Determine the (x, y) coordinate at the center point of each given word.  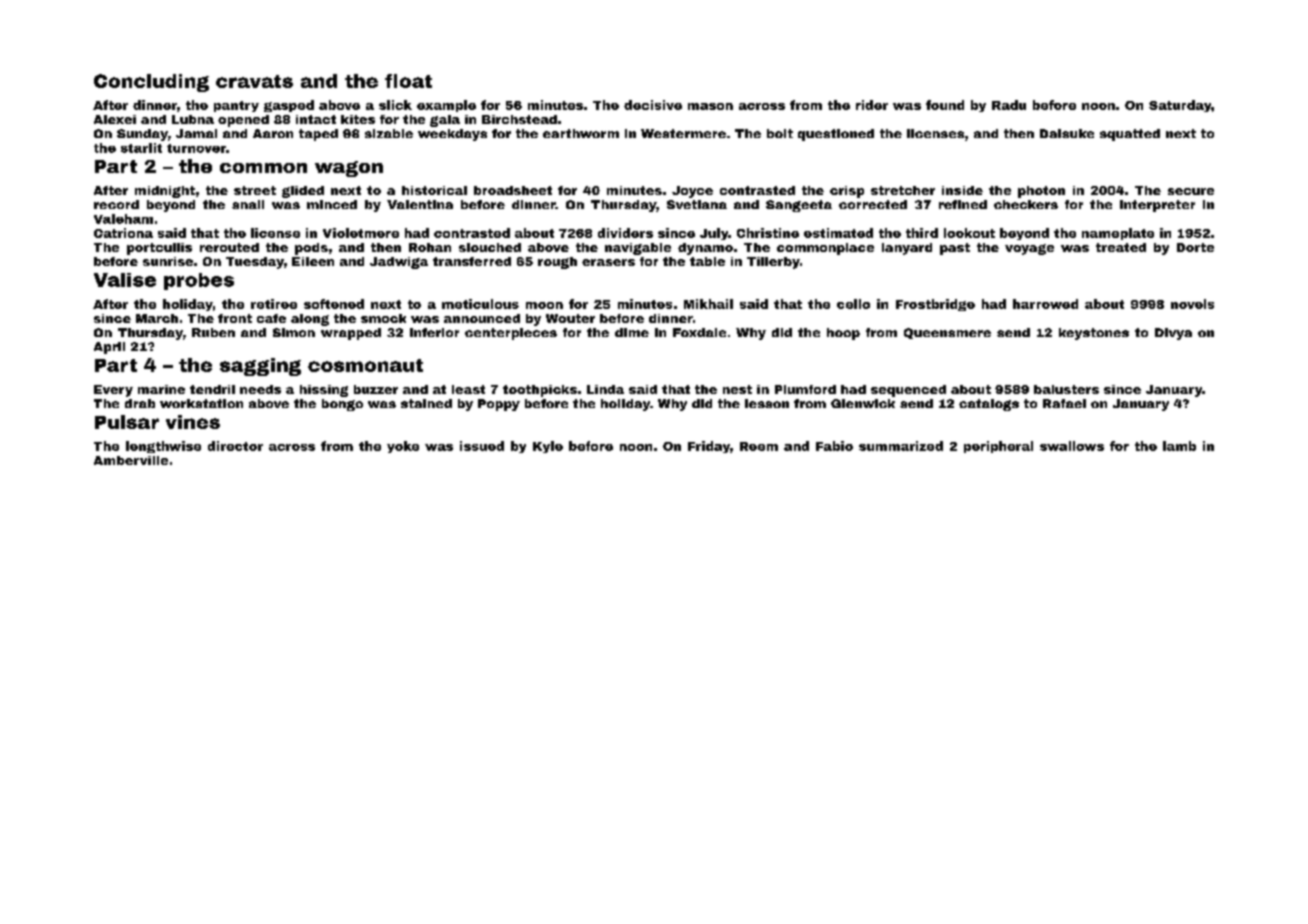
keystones (1094, 334)
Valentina (420, 204)
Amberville (131, 460)
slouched (490, 247)
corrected (873, 204)
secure (1191, 191)
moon (544, 305)
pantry (236, 106)
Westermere (683, 133)
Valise (125, 280)
